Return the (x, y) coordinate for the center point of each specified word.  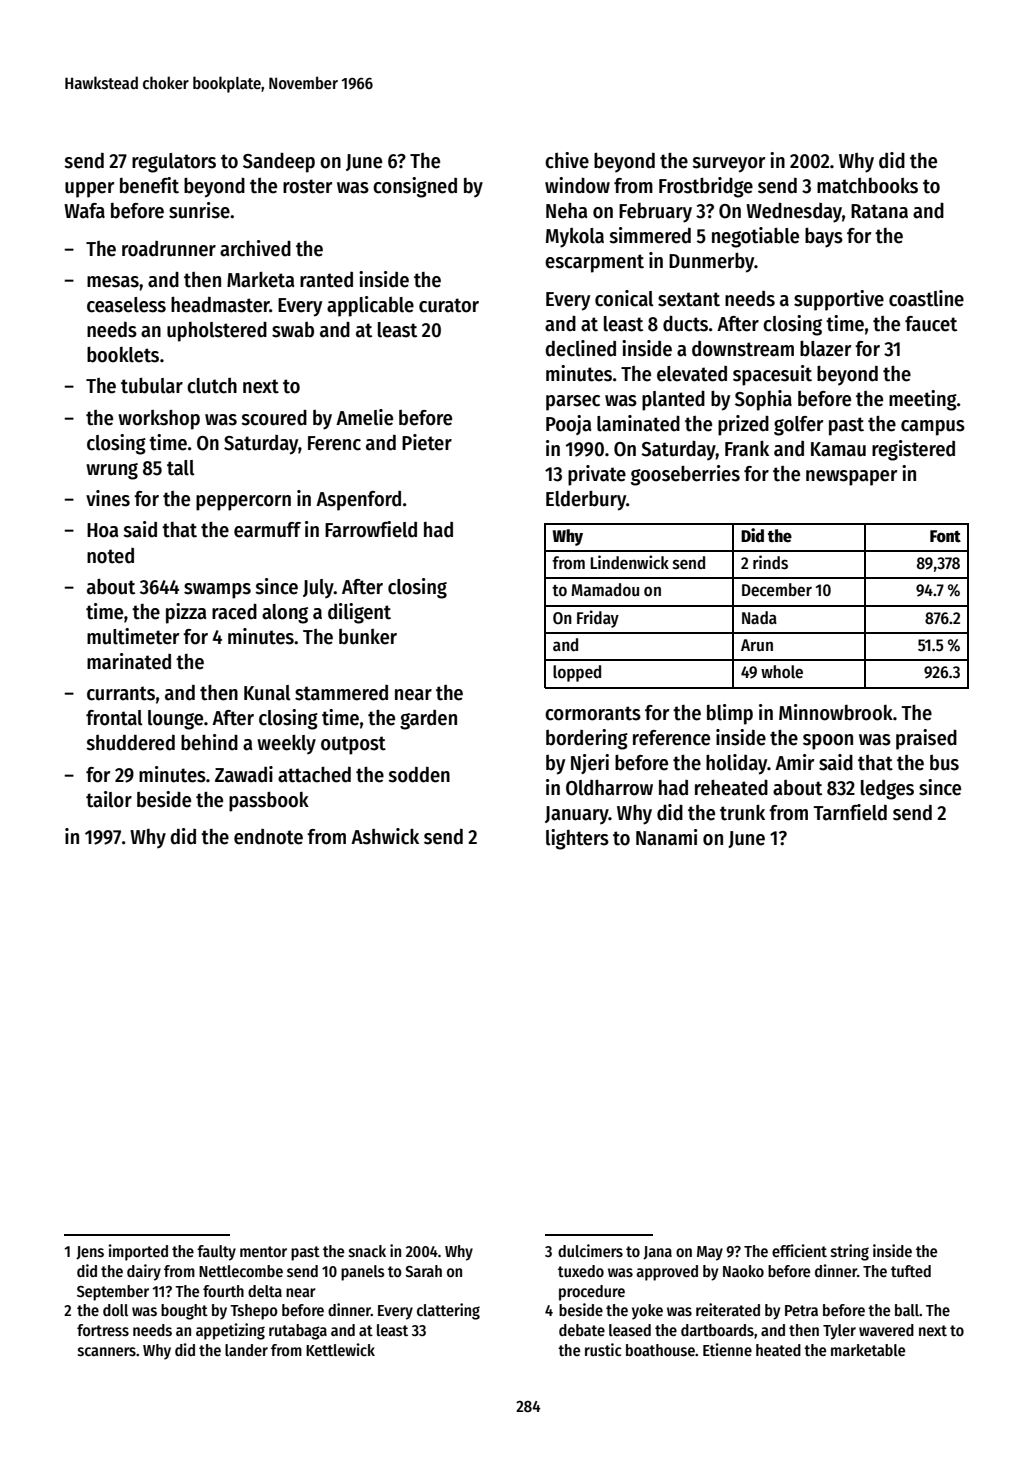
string (850, 1252)
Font (945, 536)
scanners (107, 1352)
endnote (268, 837)
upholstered (217, 332)
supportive (839, 300)
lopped (577, 673)
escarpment (594, 263)
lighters (577, 839)
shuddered (130, 743)
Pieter (427, 442)
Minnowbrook (836, 712)
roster (307, 186)
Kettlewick (340, 1349)
